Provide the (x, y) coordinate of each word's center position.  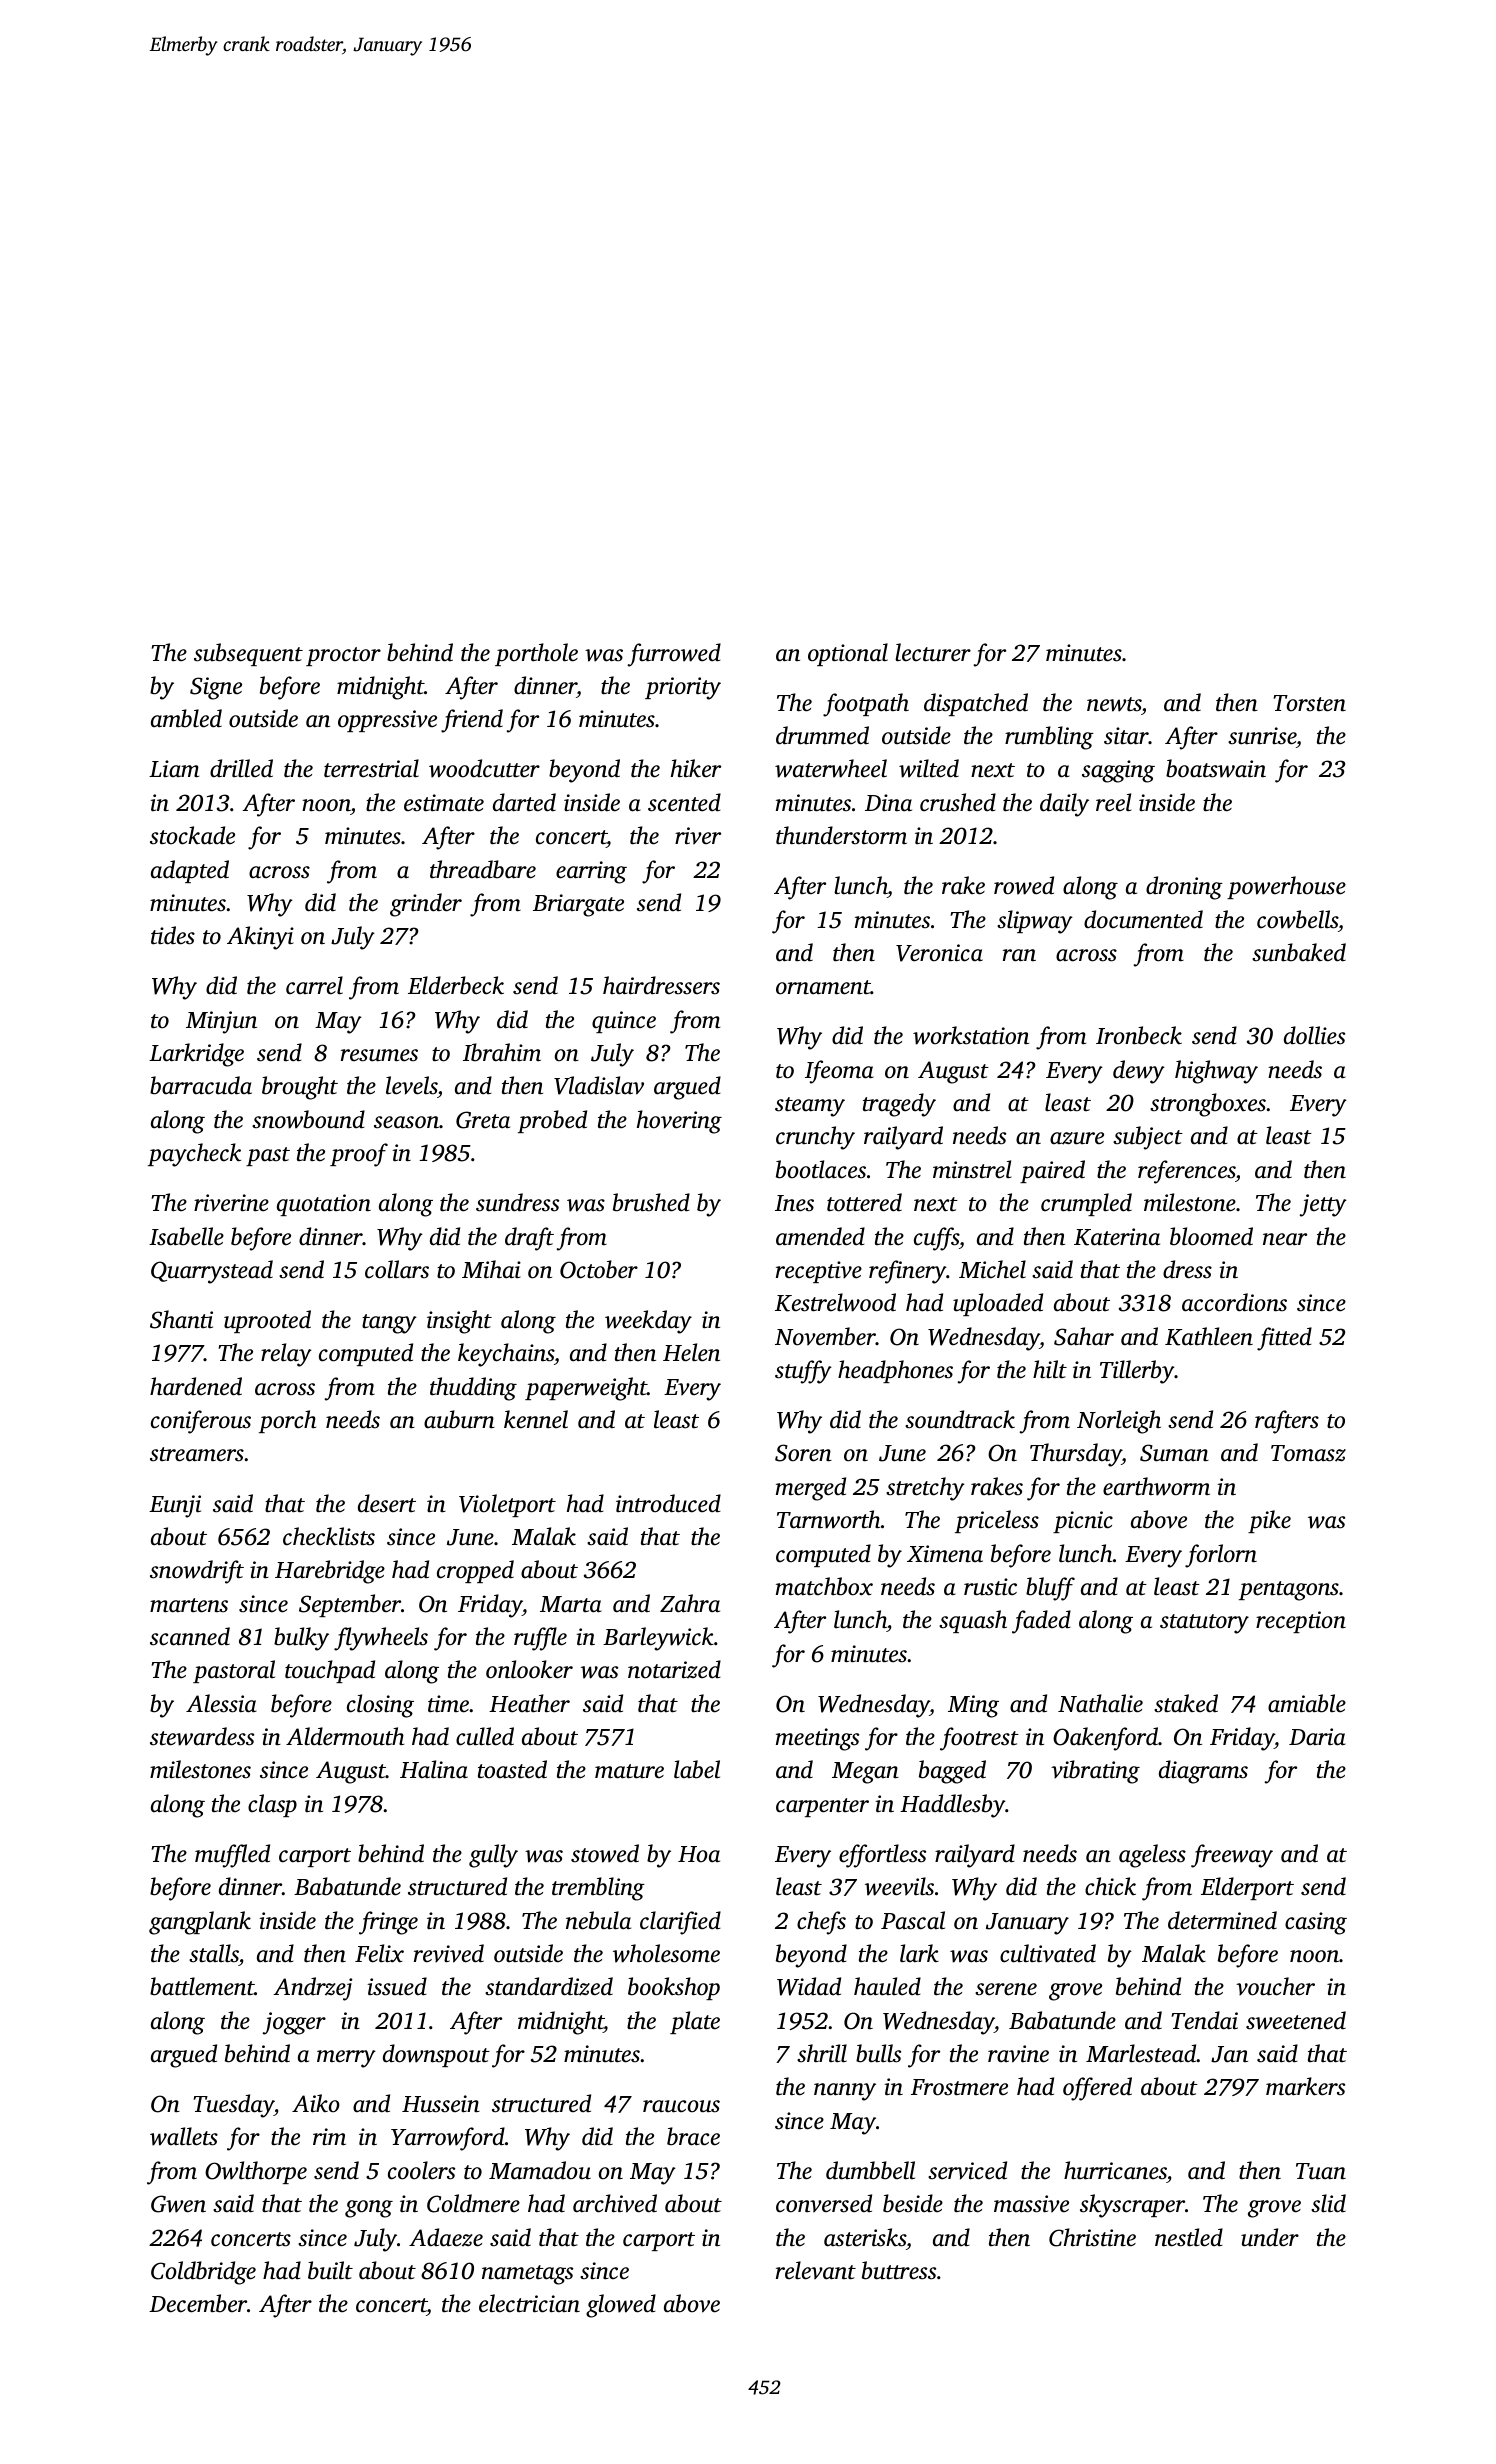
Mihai (491, 1269)
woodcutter (484, 768)
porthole (536, 654)
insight (459, 1322)
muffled (232, 1856)
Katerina (1117, 1237)
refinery (907, 1272)
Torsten (1310, 703)
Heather (529, 1703)
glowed (621, 2306)
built (330, 2270)
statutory (1204, 1624)
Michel (992, 1269)
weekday (648, 1322)
